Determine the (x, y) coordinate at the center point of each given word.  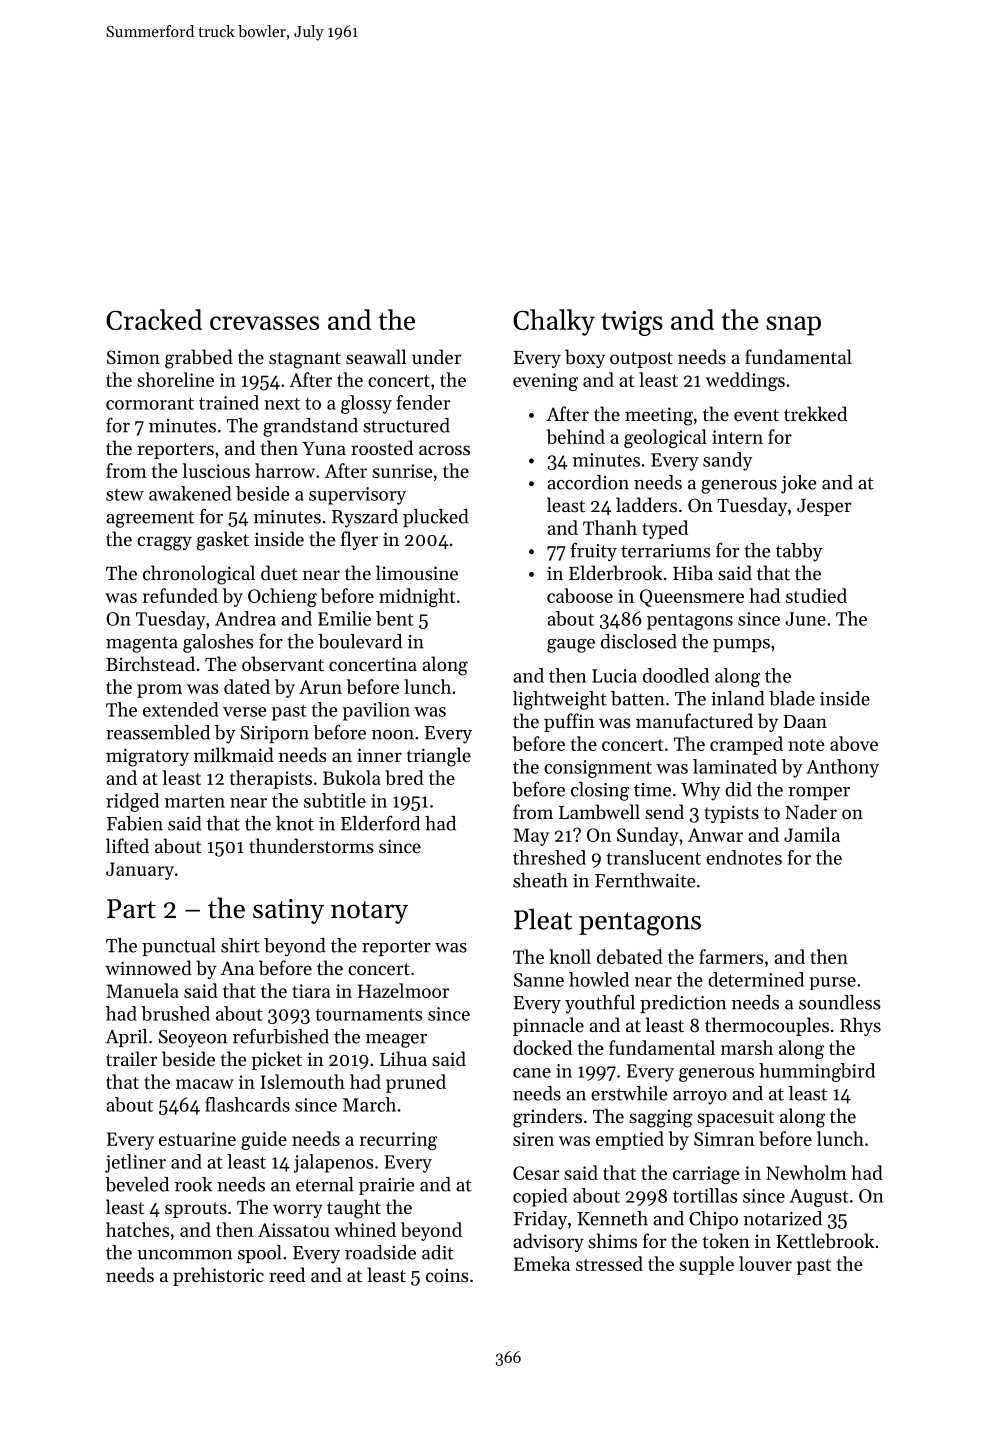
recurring (398, 1141)
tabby (799, 552)
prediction (683, 1004)
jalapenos (333, 1163)
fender (423, 402)
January (140, 871)
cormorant (150, 403)
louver (765, 1263)
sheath (540, 880)
